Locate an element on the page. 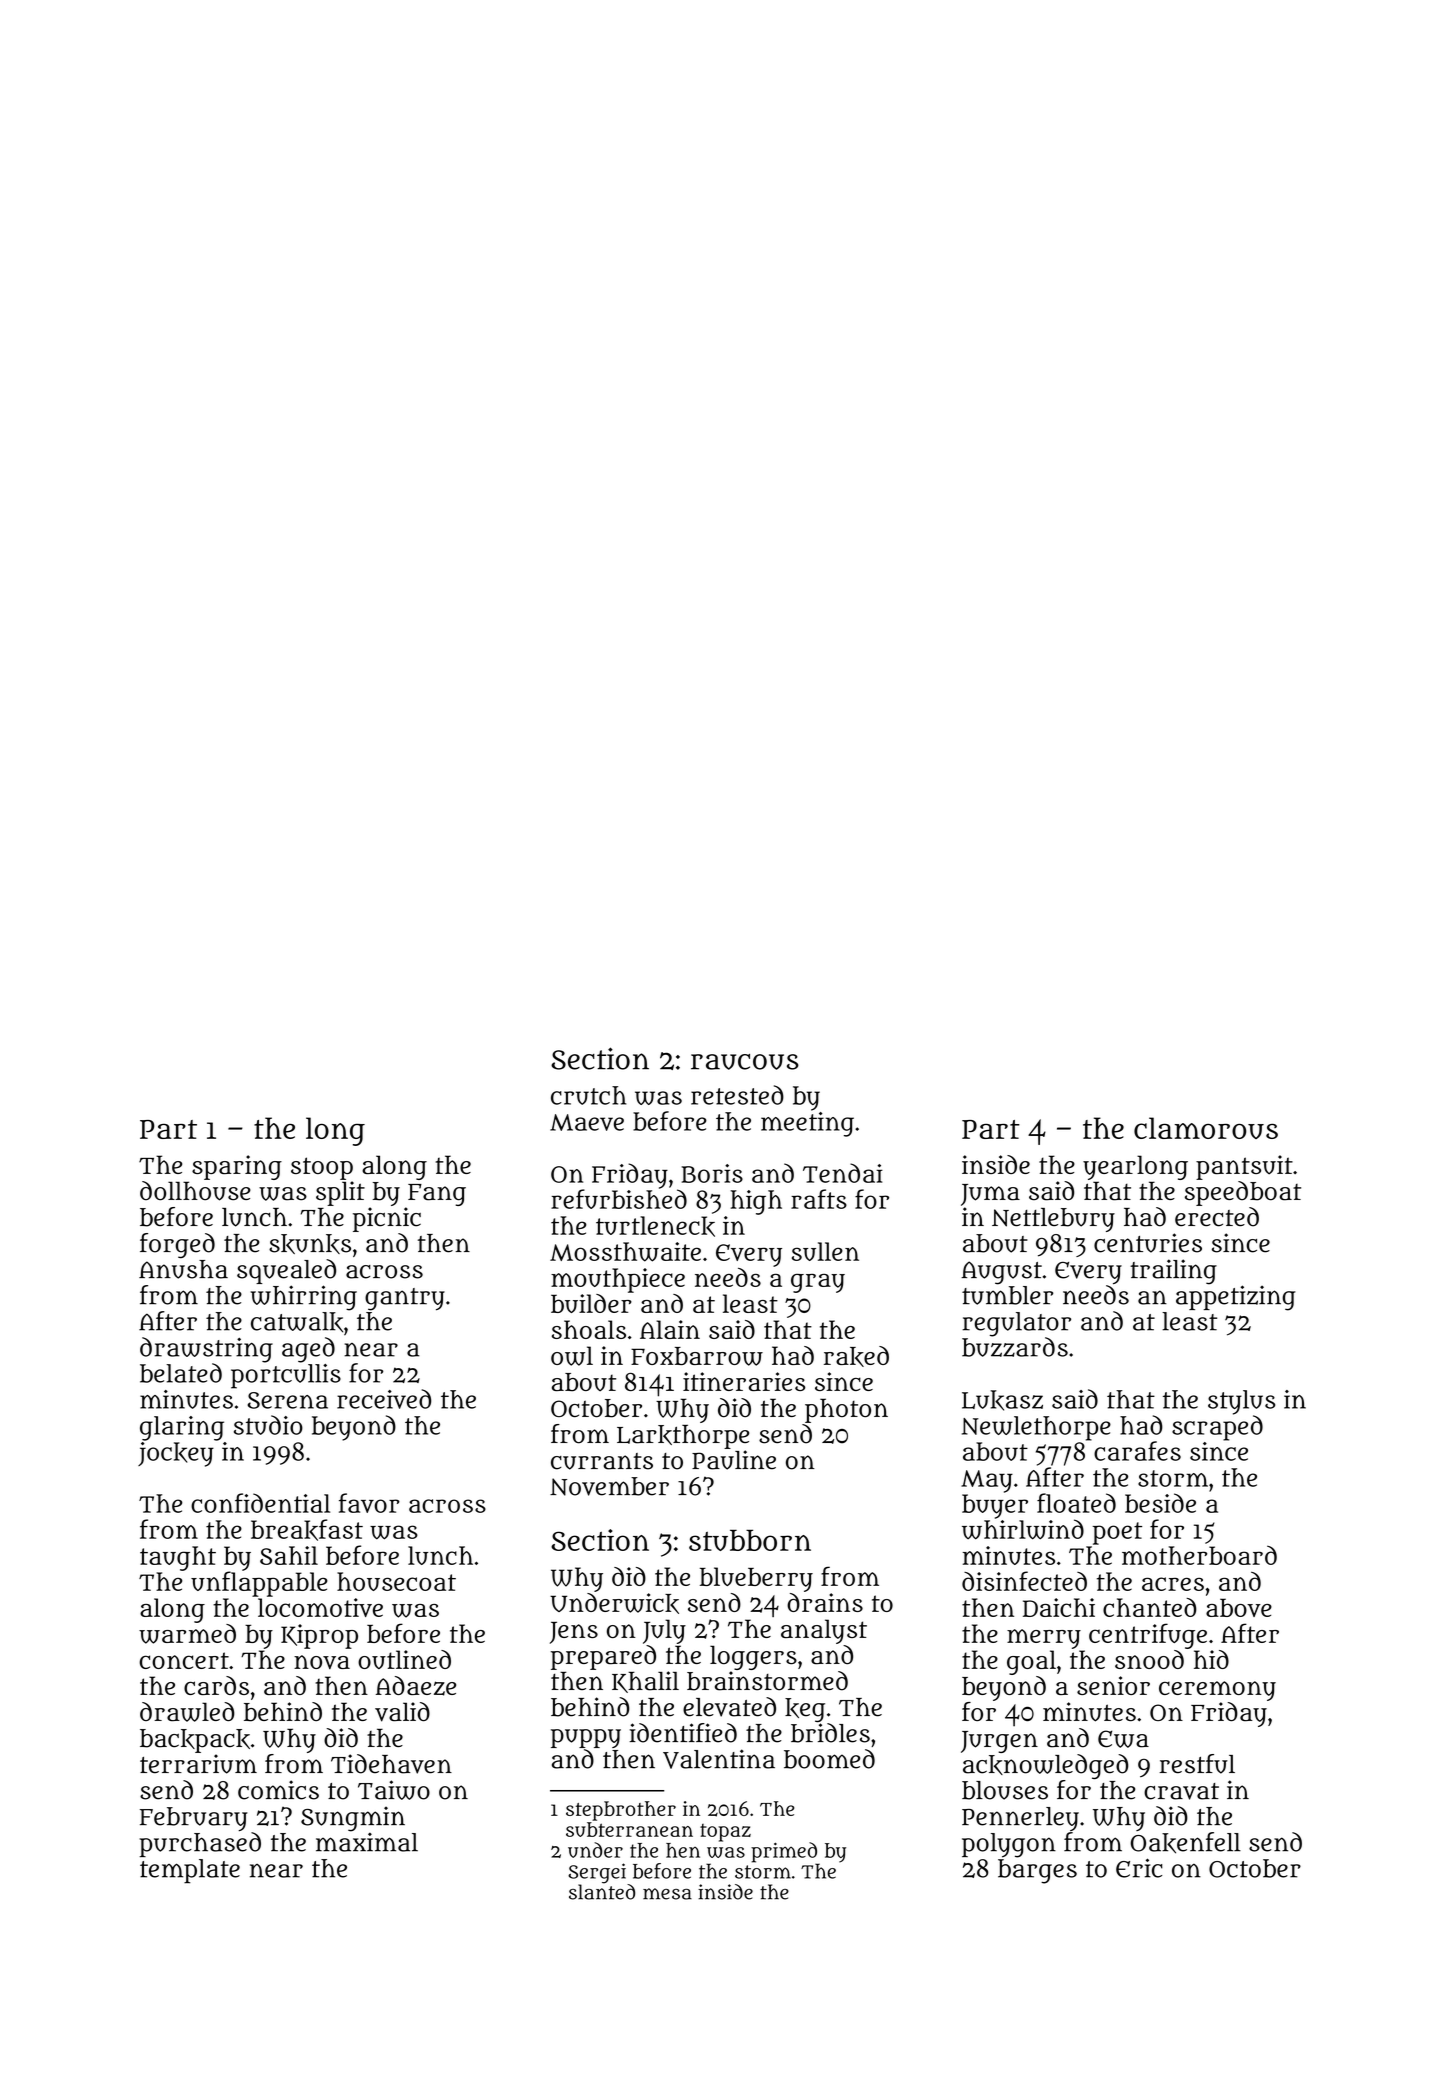 This page has width=1450, height=2100. subterranean is located at coordinates (629, 1829).
